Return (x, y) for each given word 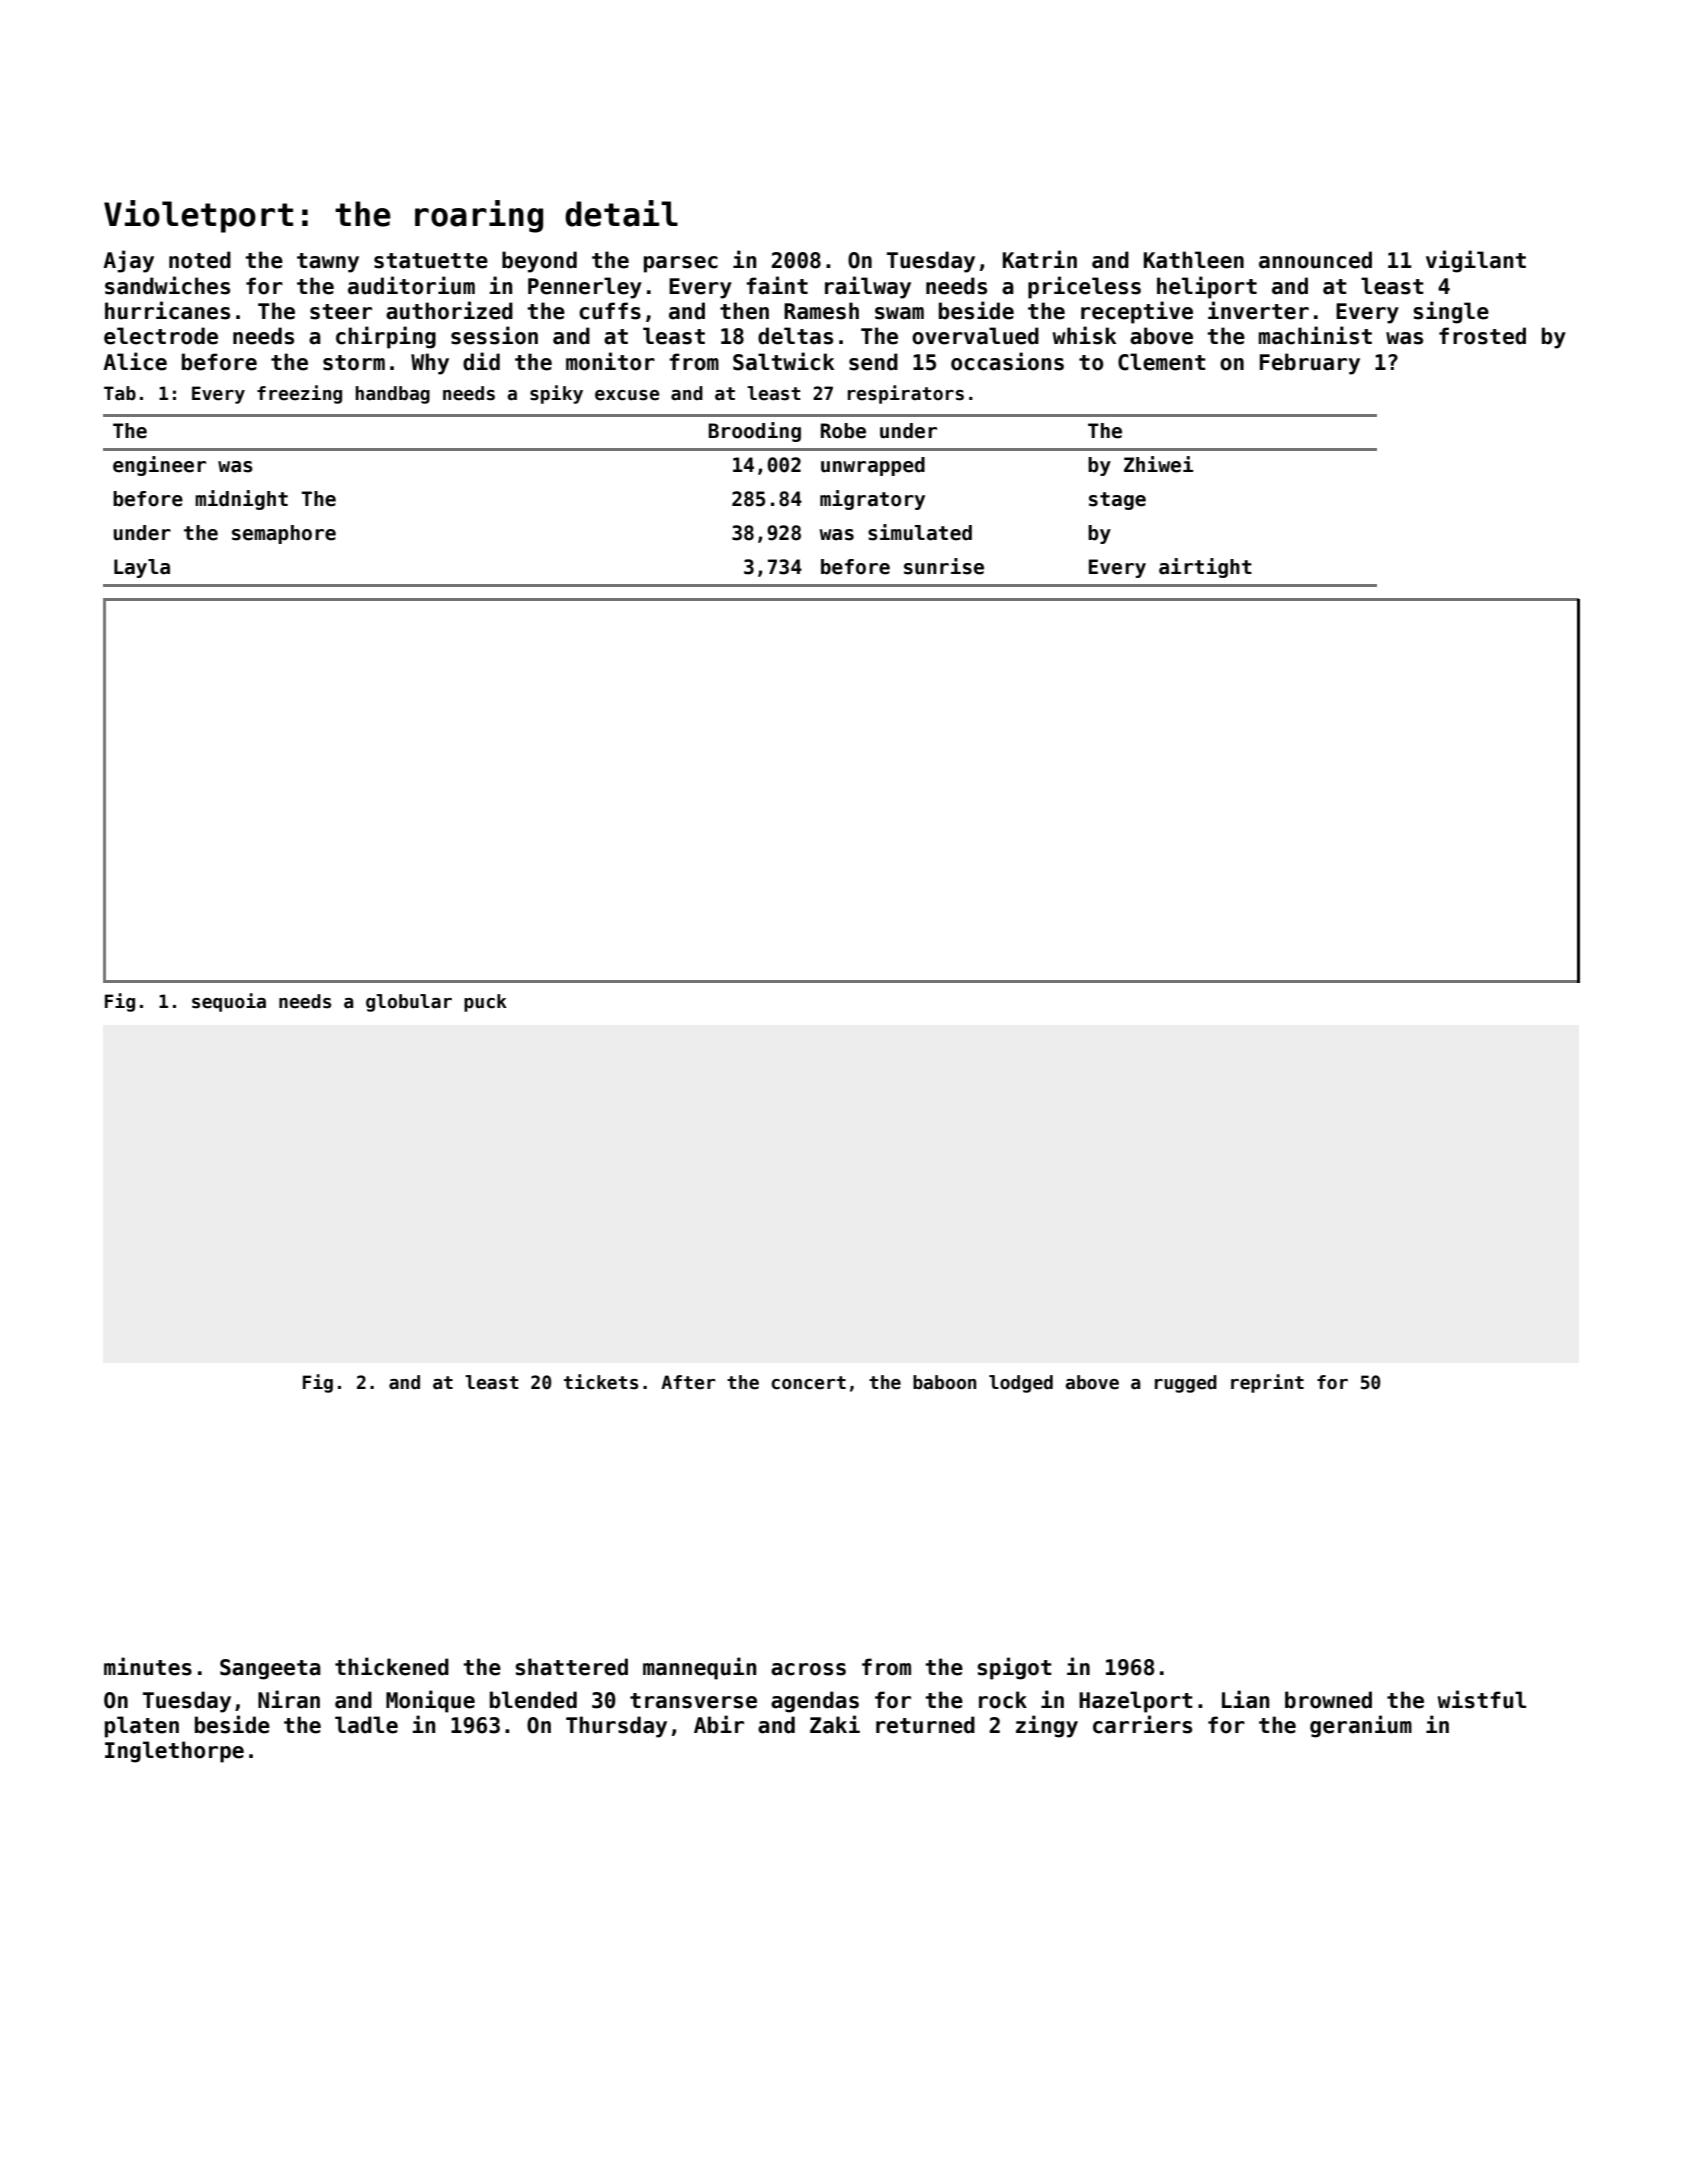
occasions (1007, 361)
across (808, 1669)
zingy (1047, 1726)
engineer (159, 466)
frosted (1482, 336)
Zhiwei (1159, 464)
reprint (1267, 1383)
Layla (142, 568)
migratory (872, 500)
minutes (148, 1666)
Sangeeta (270, 1669)
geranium (1361, 1726)
